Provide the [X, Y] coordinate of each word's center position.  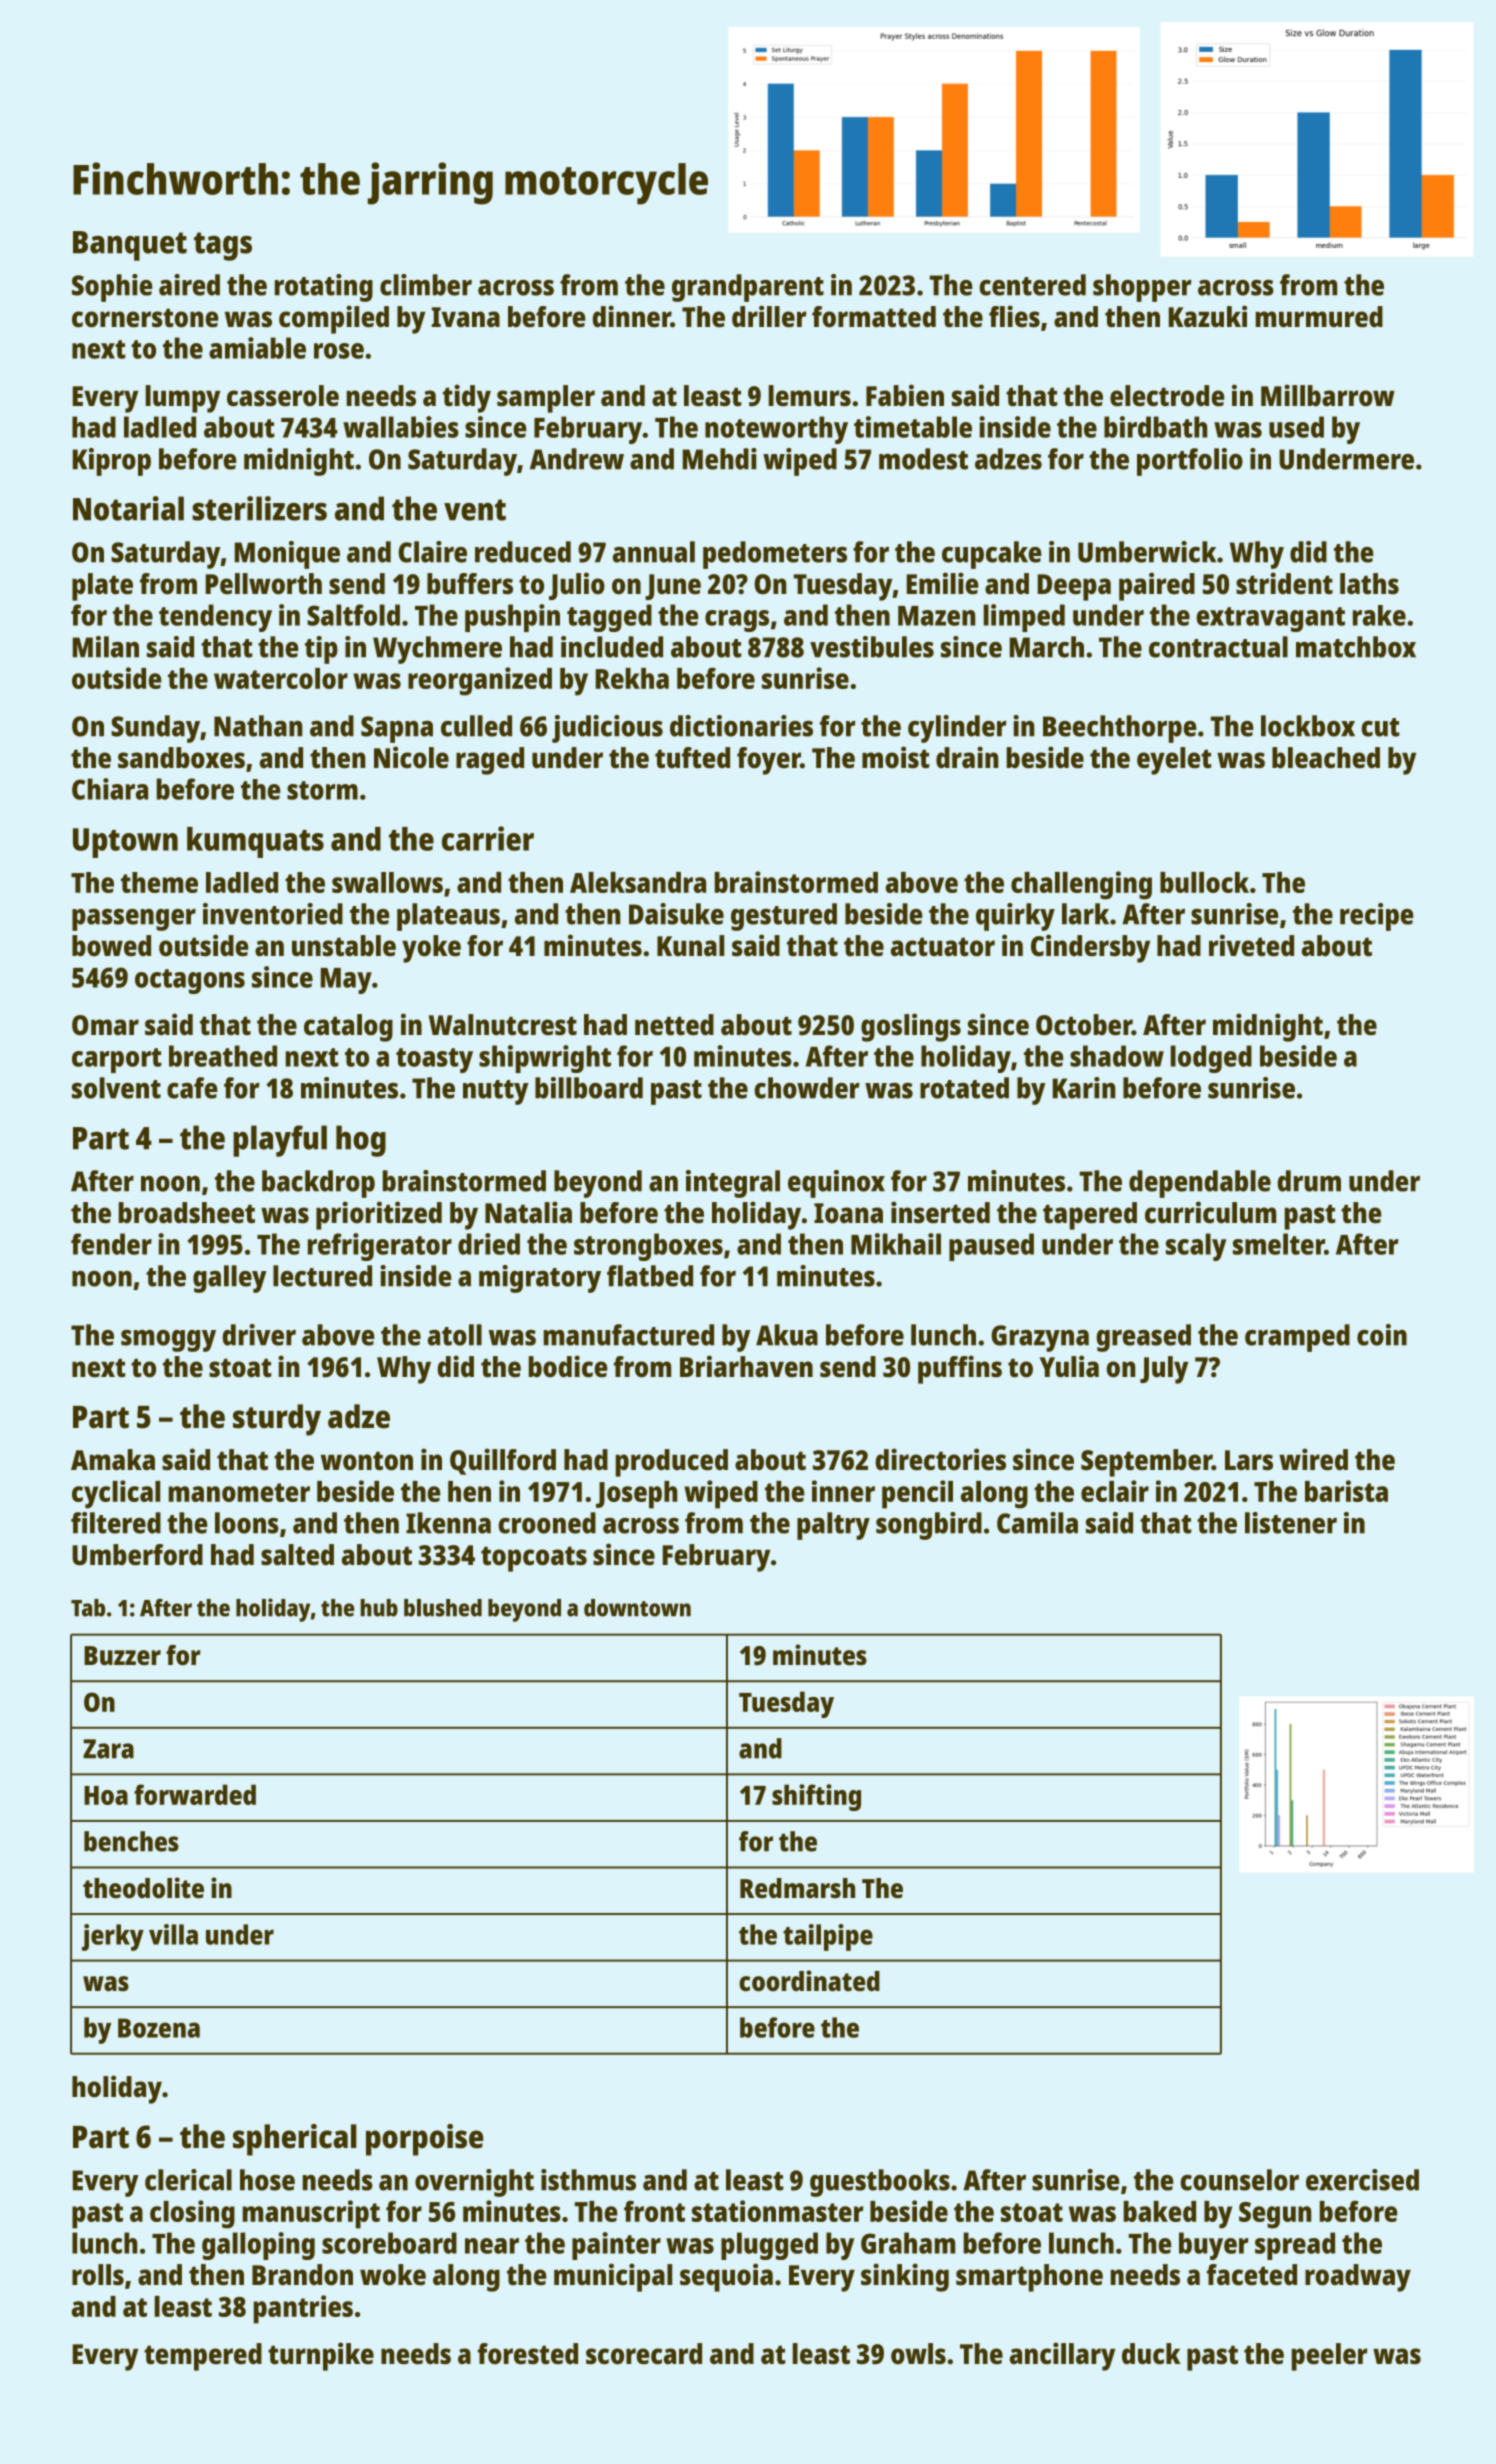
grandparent [748, 288]
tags [223, 246]
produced [672, 1463]
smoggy [168, 1341]
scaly [1196, 1247]
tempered [203, 2357]
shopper [1142, 288]
